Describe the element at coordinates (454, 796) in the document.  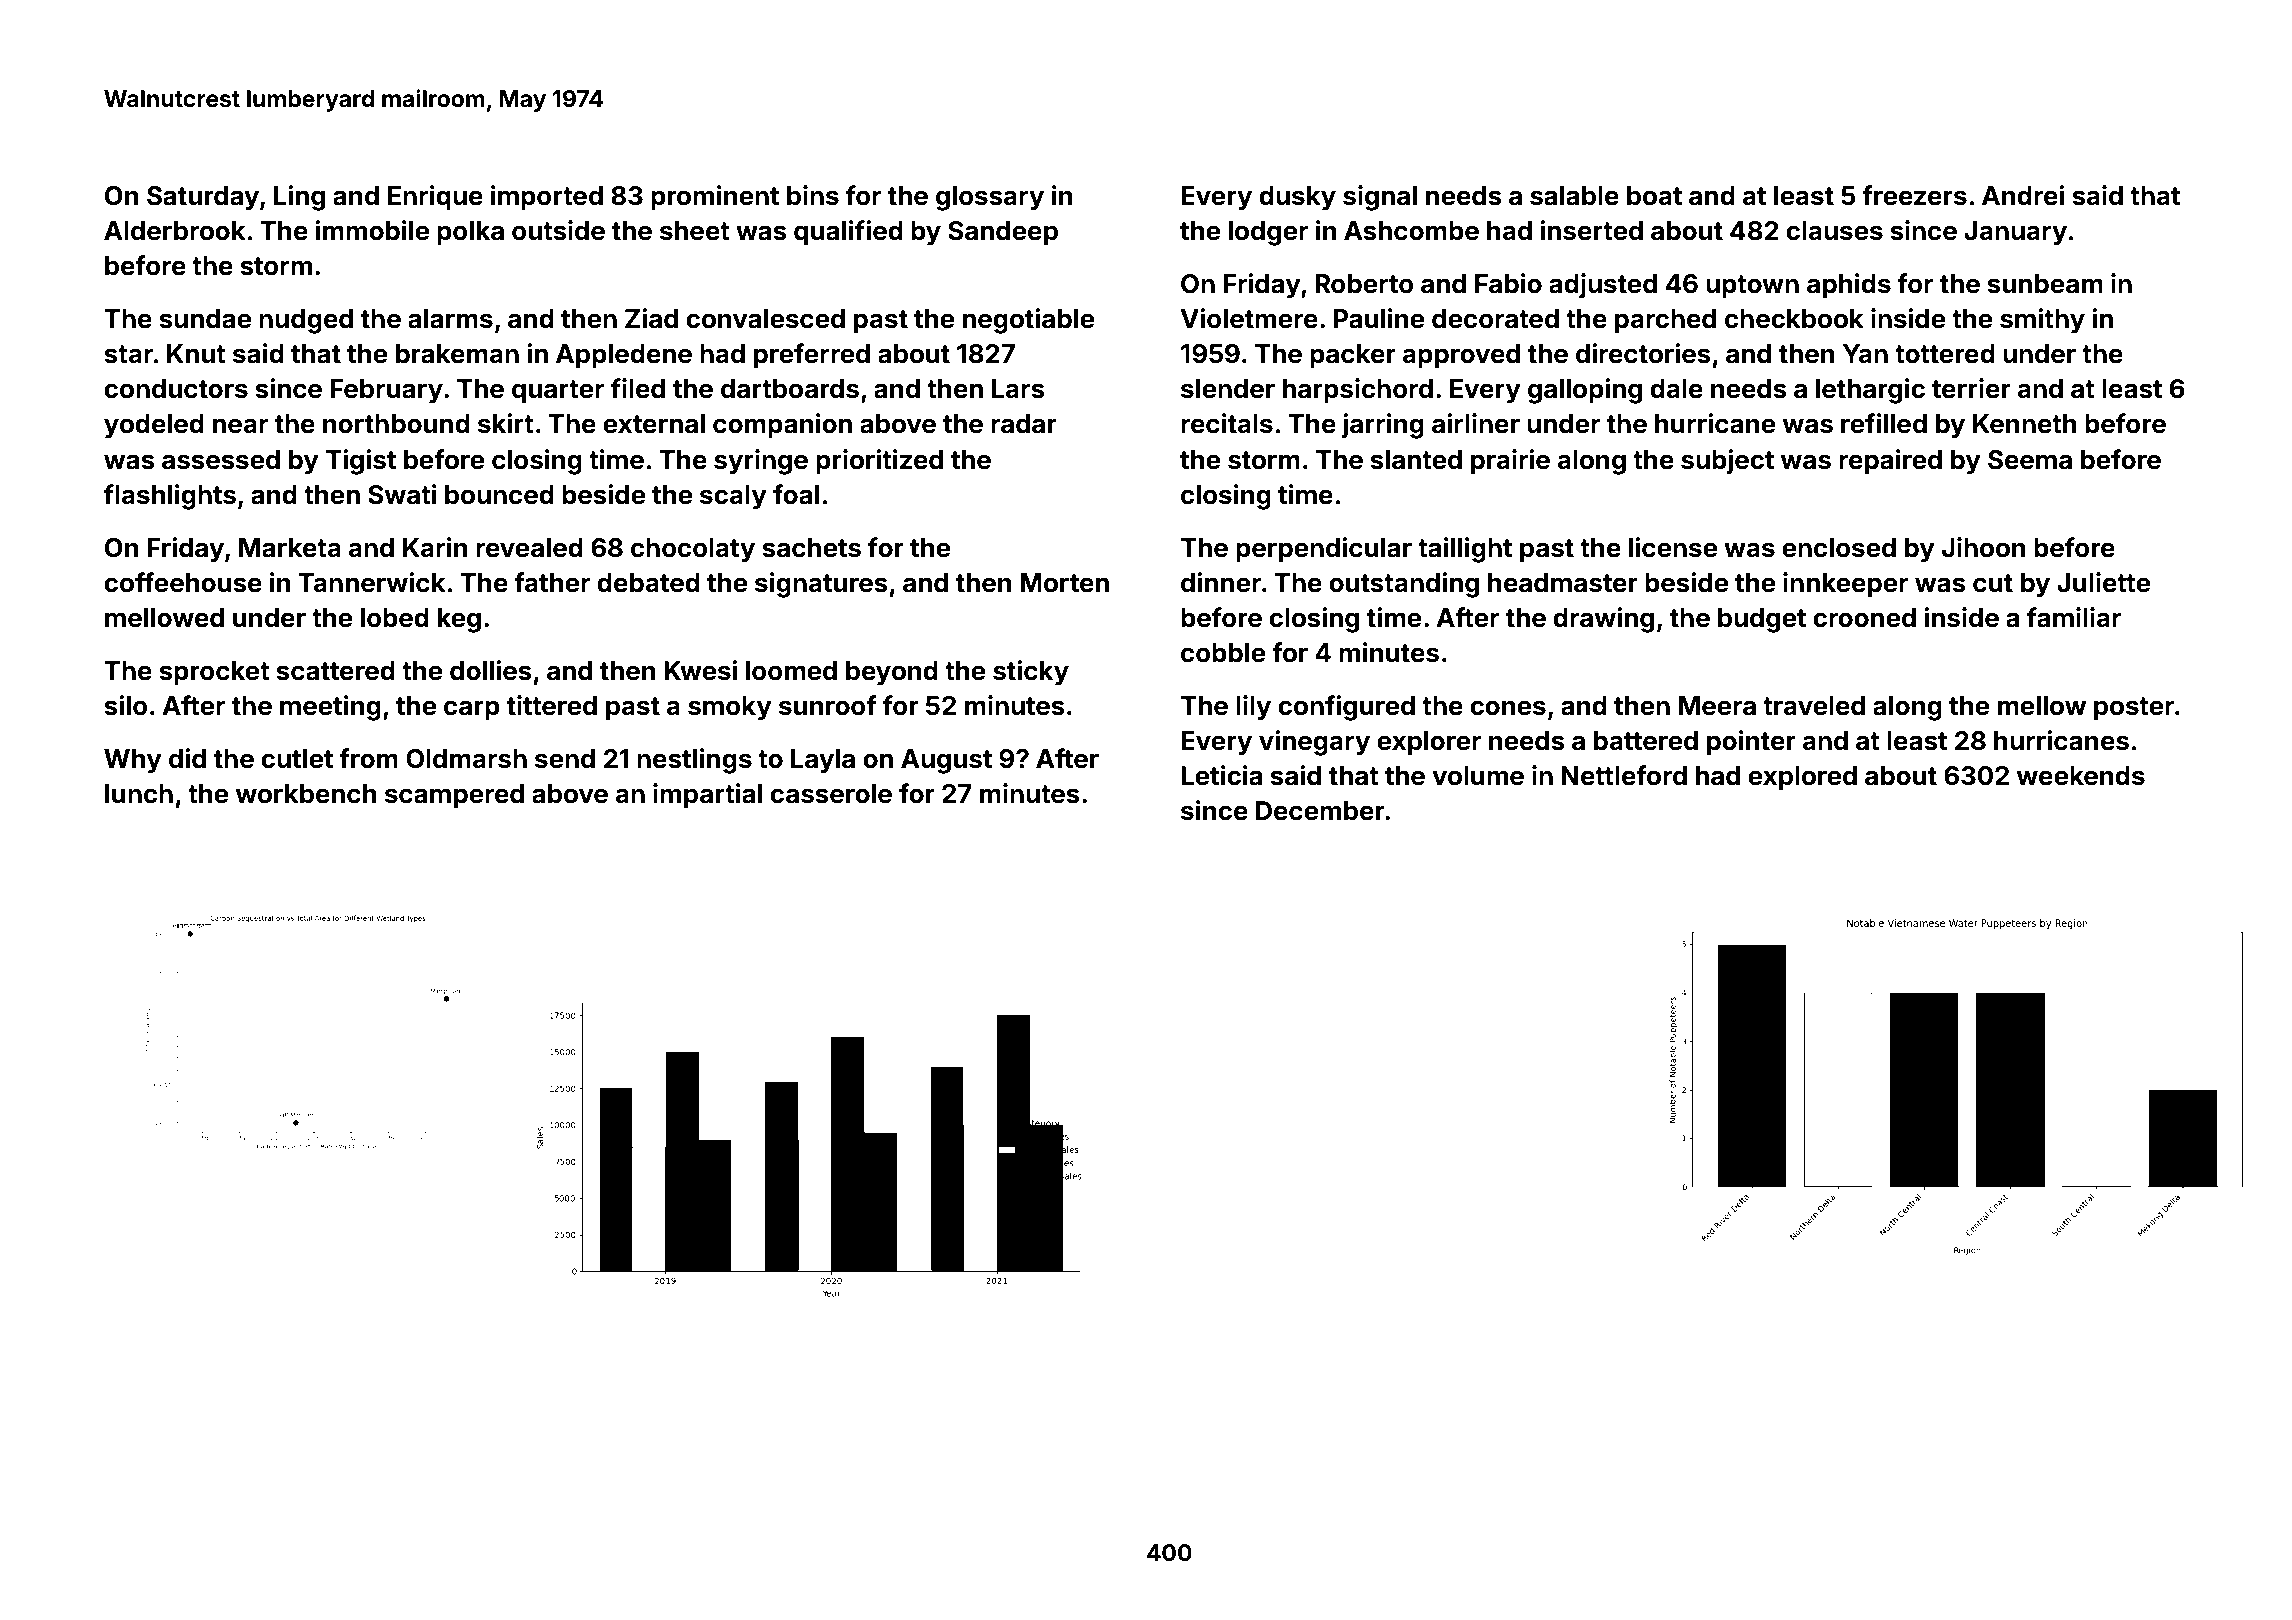
I see `scampered` at that location.
